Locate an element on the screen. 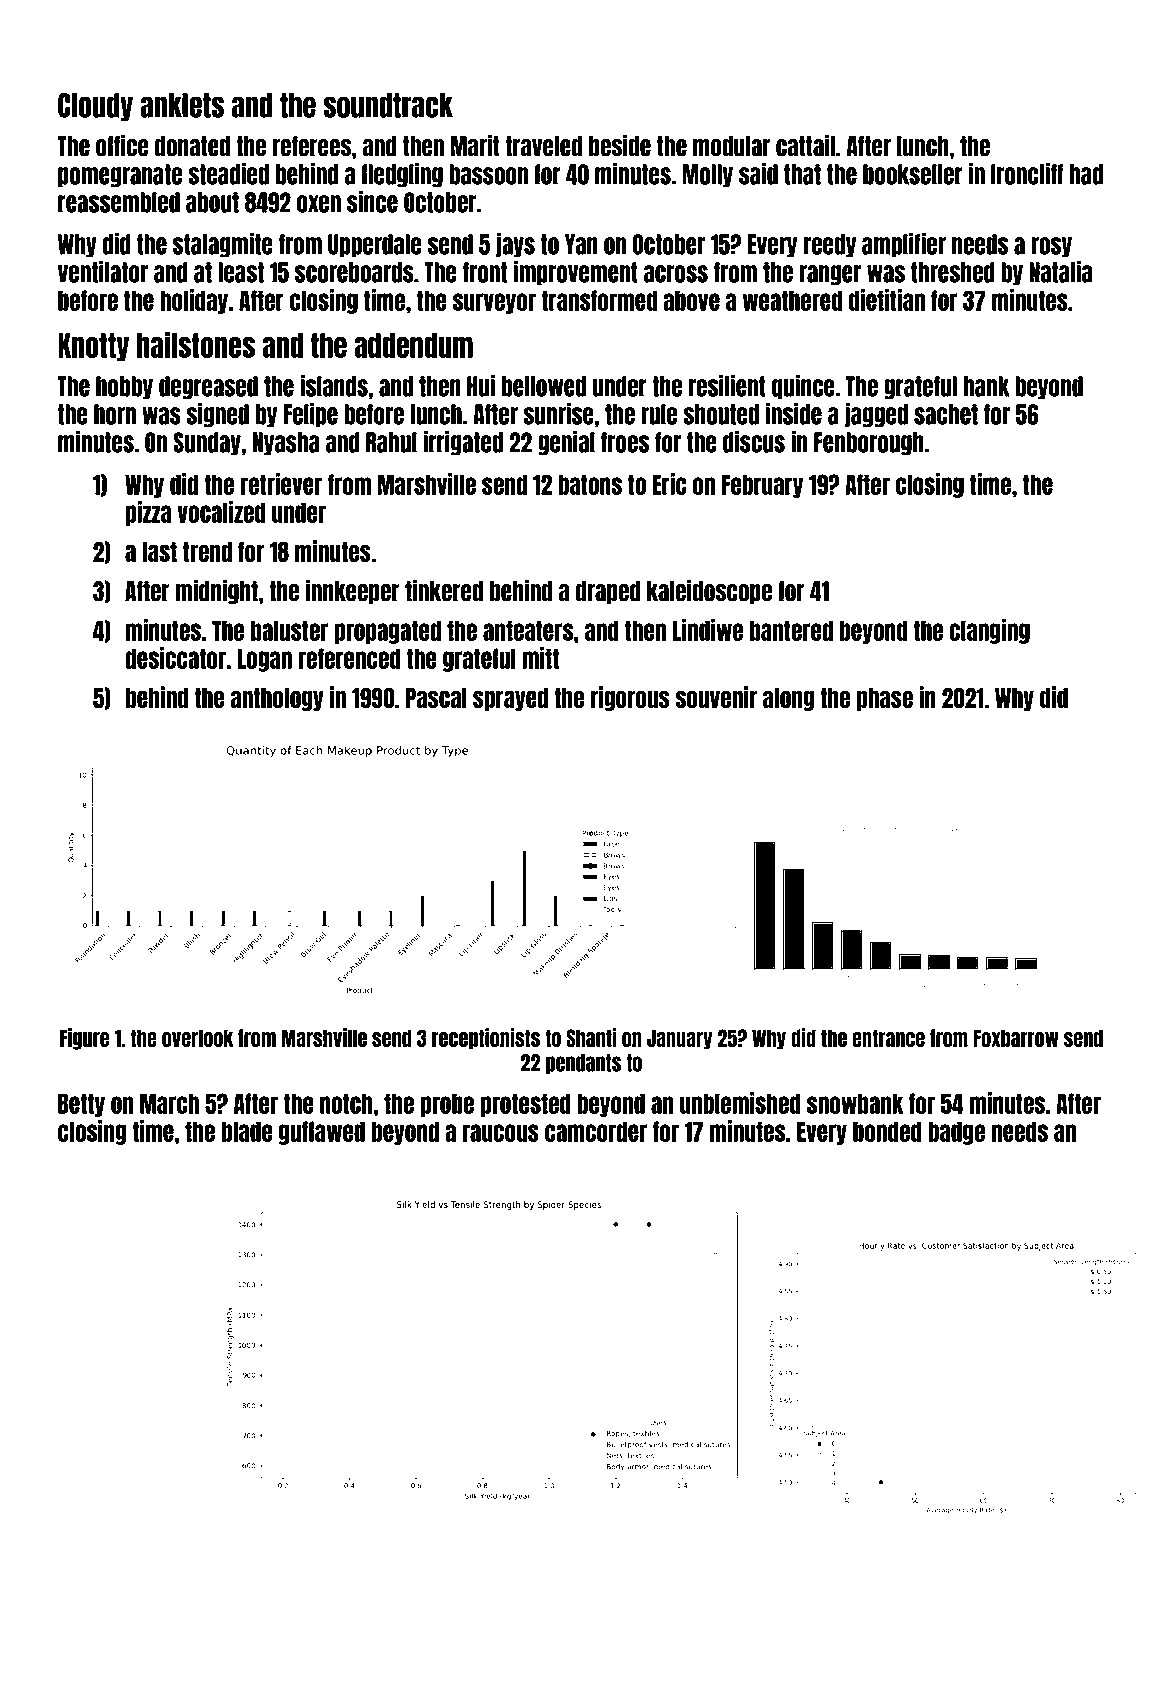 The width and height of the screenshot is (1163, 1684). bookseller is located at coordinates (913, 174).
